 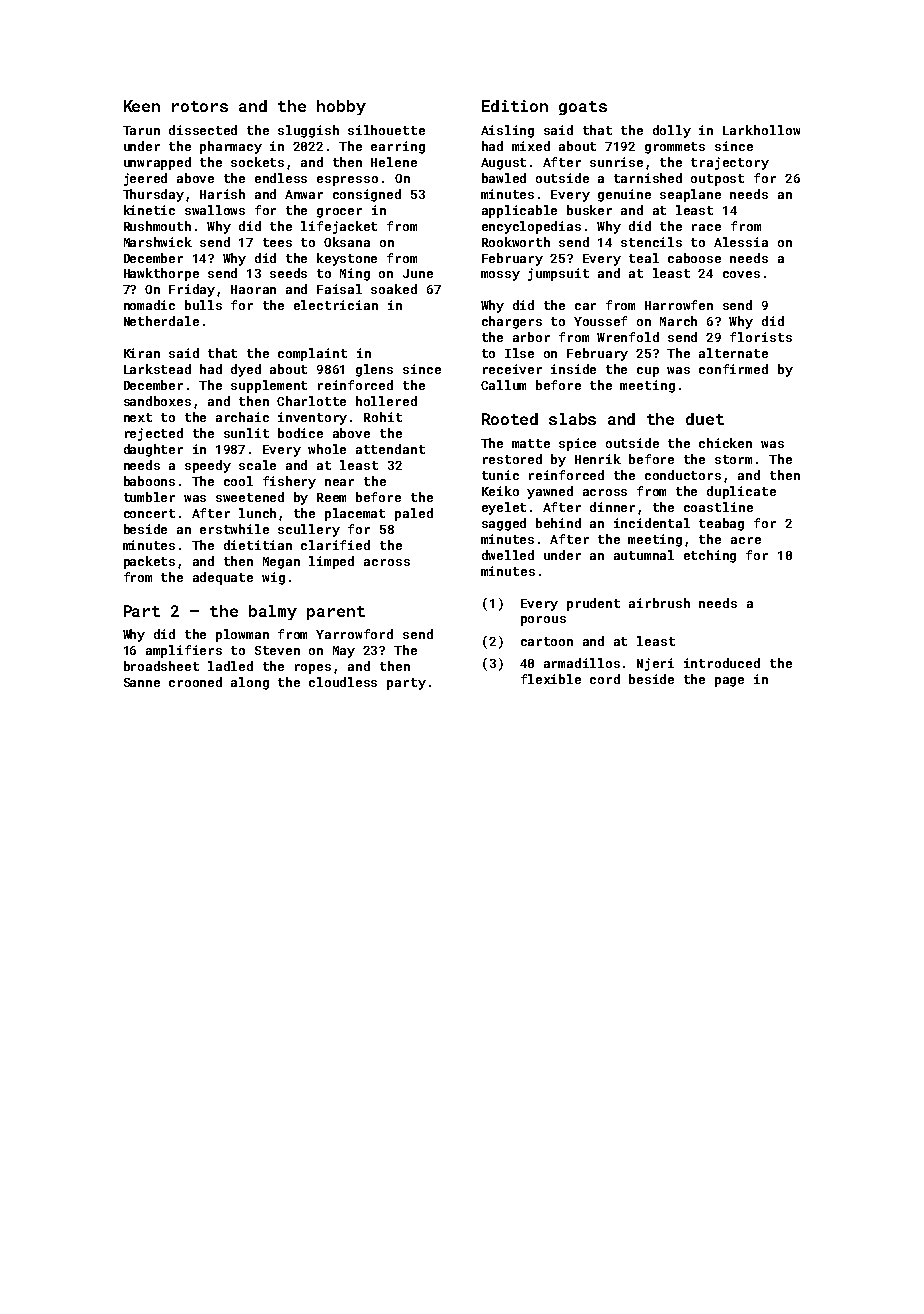 I want to click on soaked, so click(x=394, y=289).
